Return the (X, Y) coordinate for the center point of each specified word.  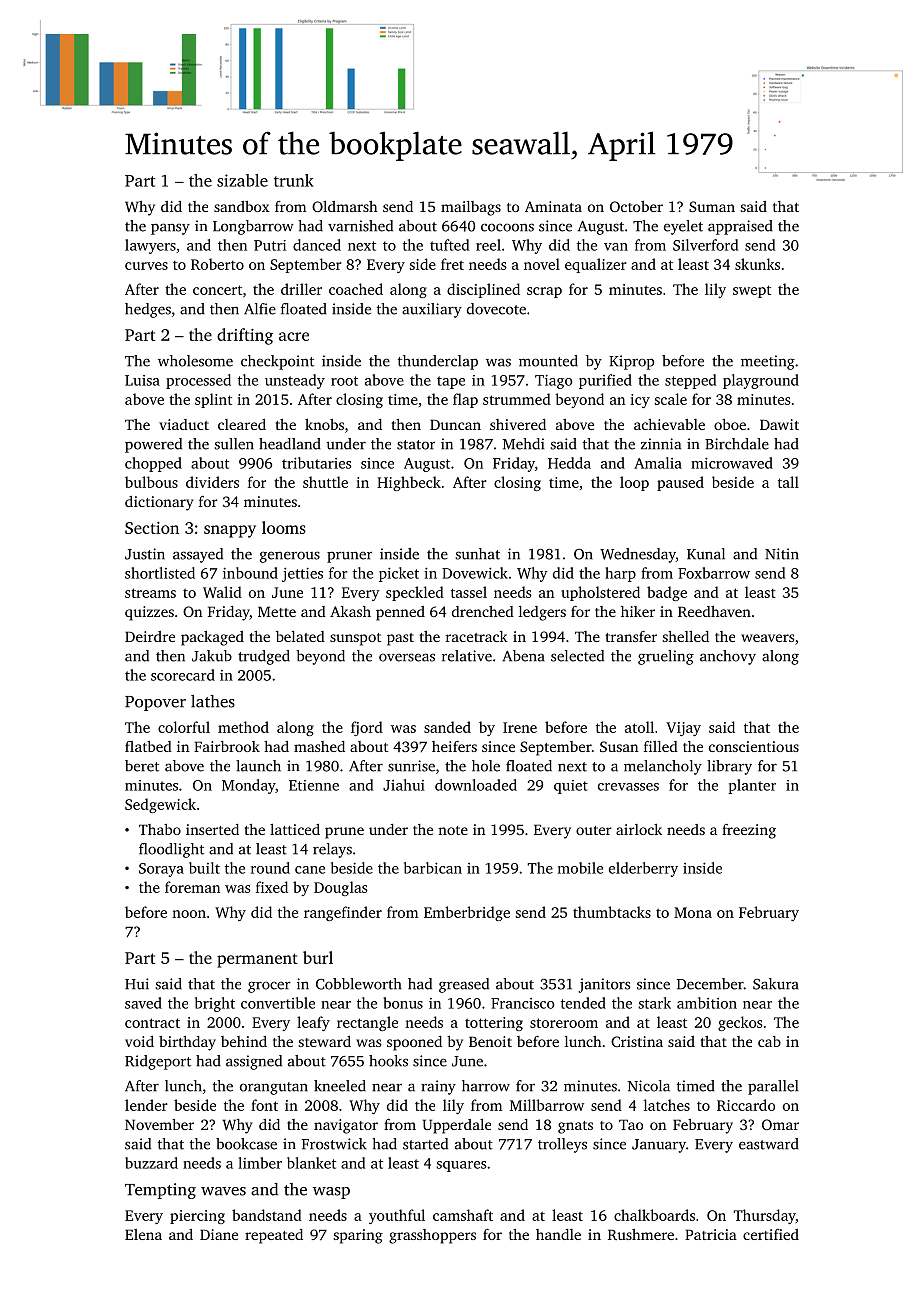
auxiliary (432, 310)
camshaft (463, 1215)
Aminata (553, 206)
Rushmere (641, 1234)
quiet (571, 787)
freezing (749, 831)
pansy (170, 229)
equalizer (596, 265)
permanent (257, 960)
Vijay (683, 729)
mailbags (471, 208)
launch (258, 766)
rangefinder (343, 913)
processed (198, 381)
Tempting (160, 1191)
